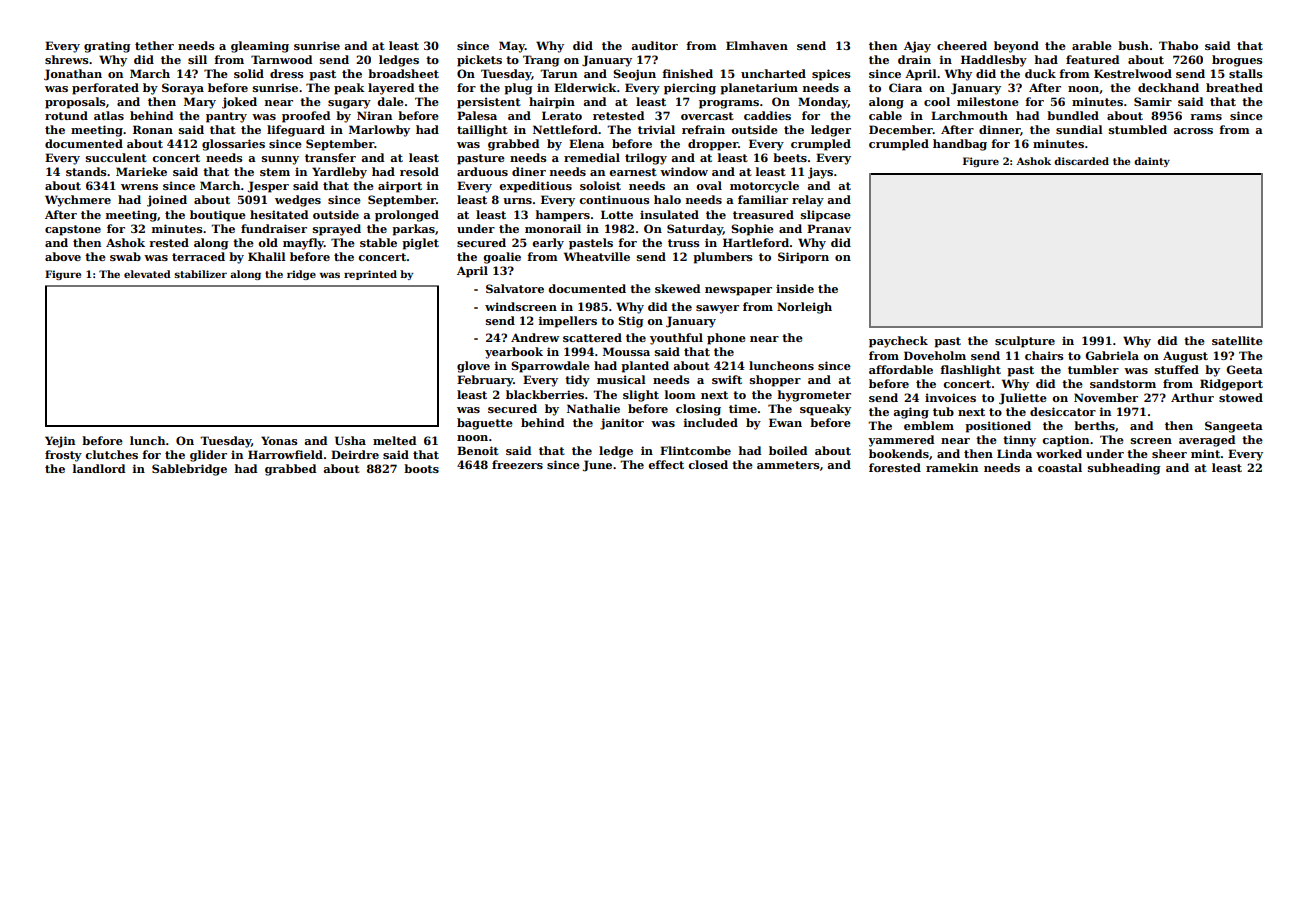 Image resolution: width=1308 pixels, height=924 pixels. What do you see at coordinates (330, 157) in the image?
I see `transfer` at bounding box center [330, 157].
